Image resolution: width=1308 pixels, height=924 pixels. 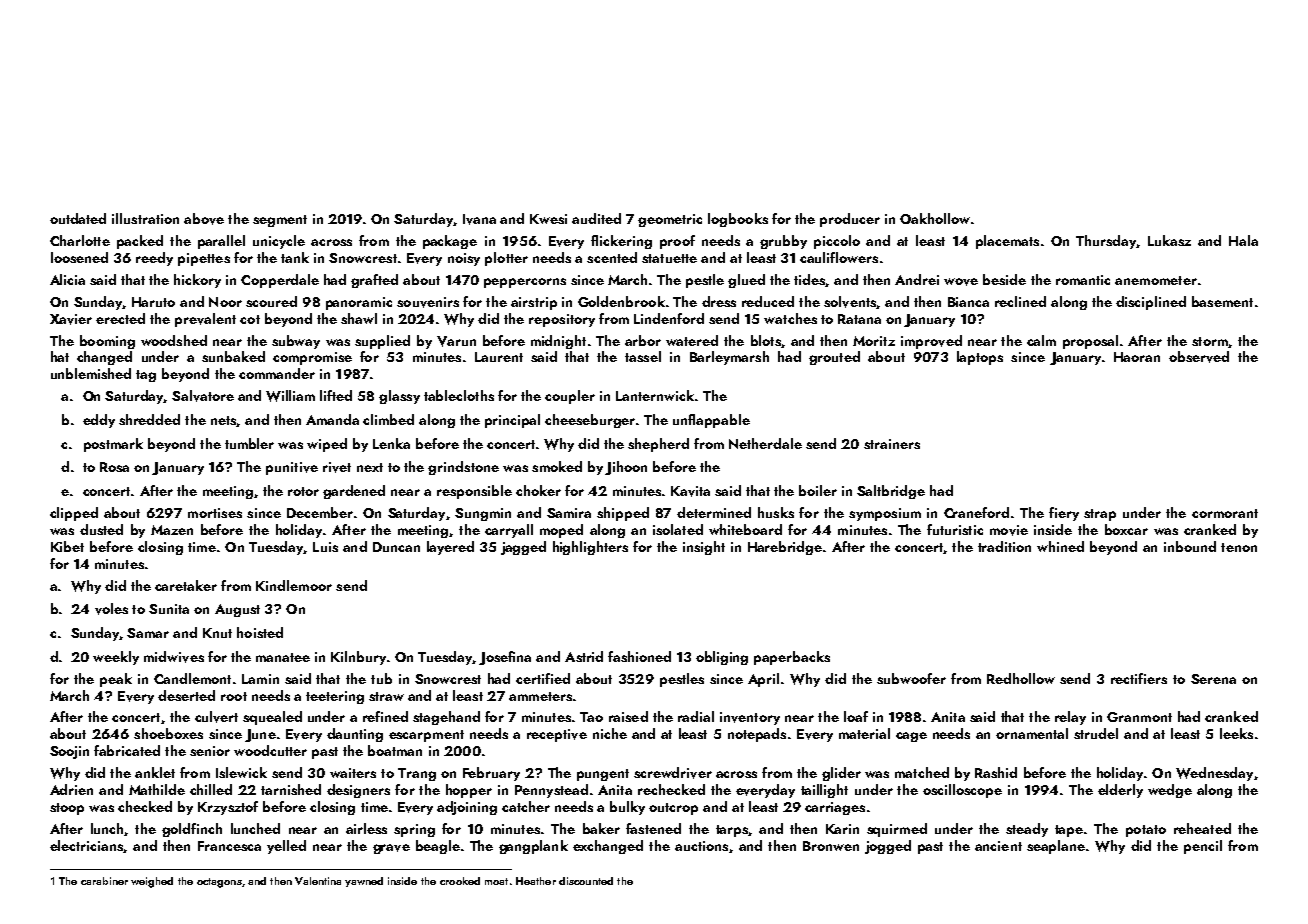 I want to click on June, so click(x=260, y=735).
